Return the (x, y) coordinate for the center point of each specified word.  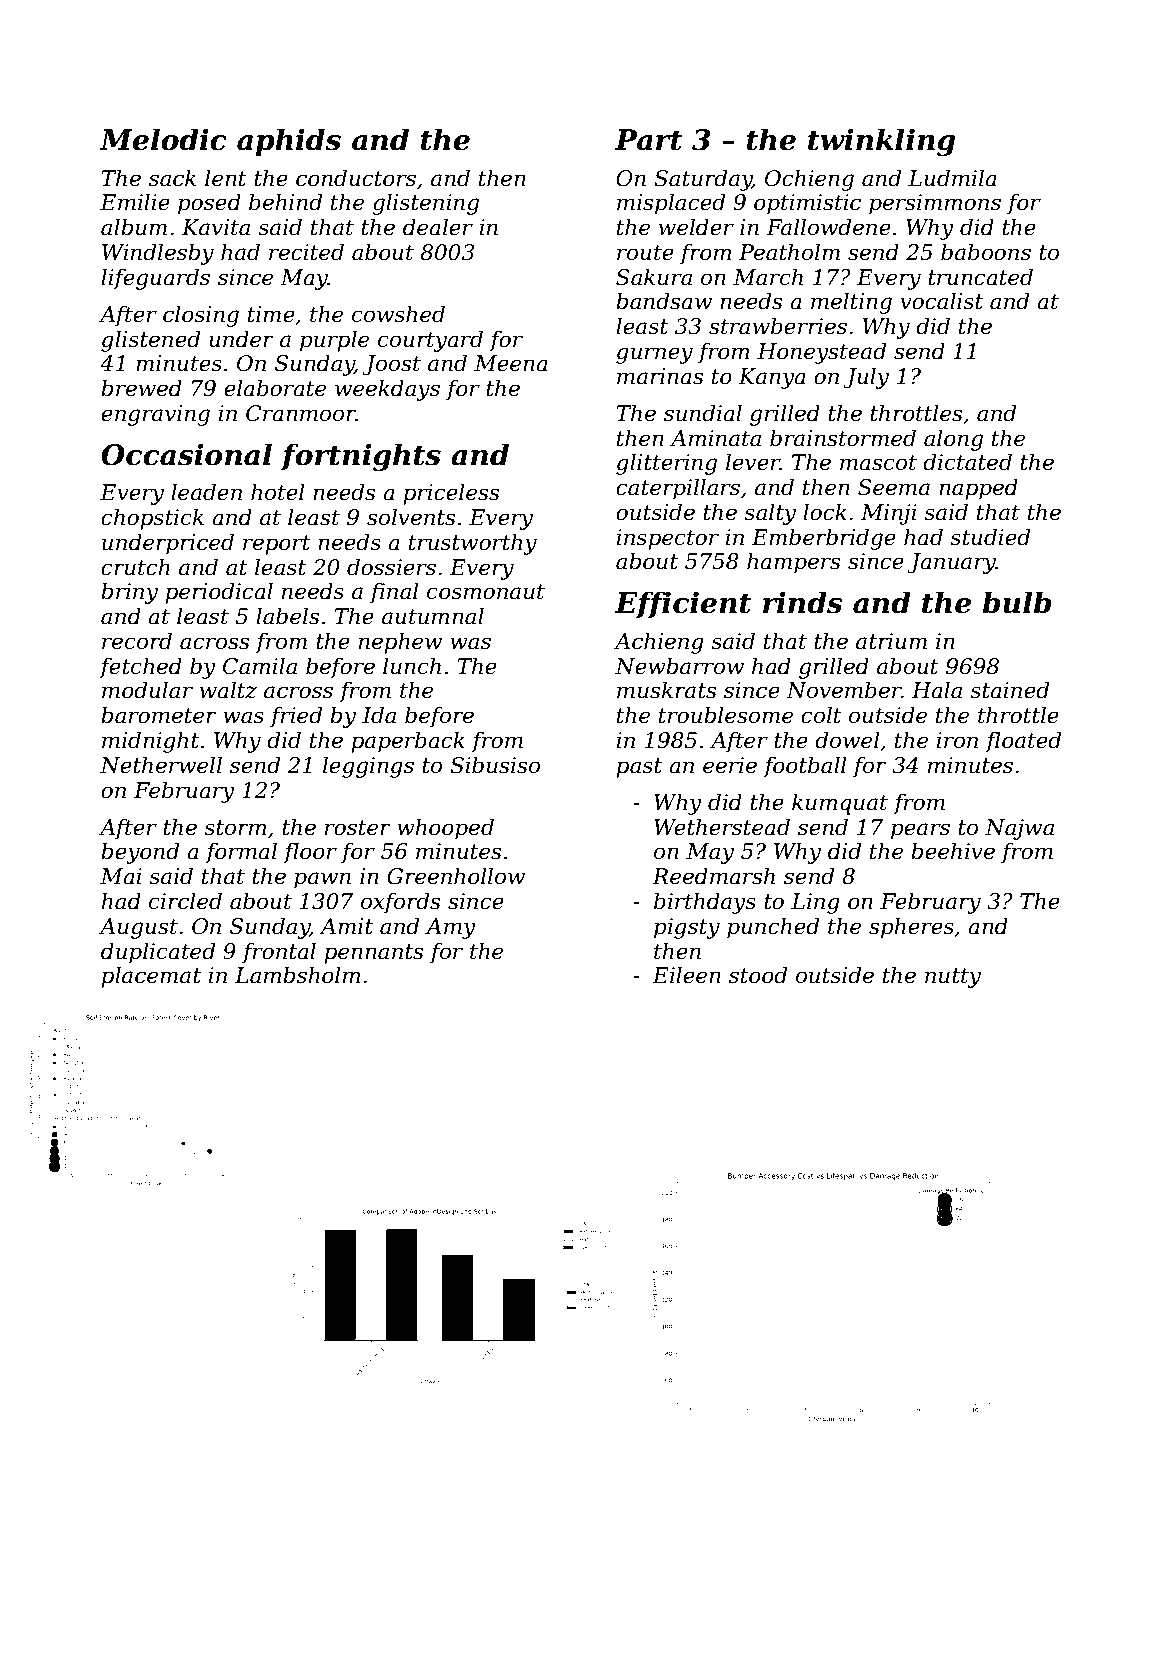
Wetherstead (722, 827)
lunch (412, 666)
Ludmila (952, 178)
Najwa (1019, 829)
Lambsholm (297, 975)
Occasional (186, 454)
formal (241, 853)
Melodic (163, 139)
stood (758, 975)
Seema (894, 487)
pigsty (687, 928)
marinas (660, 376)
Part (648, 140)
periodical (219, 593)
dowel (847, 740)
